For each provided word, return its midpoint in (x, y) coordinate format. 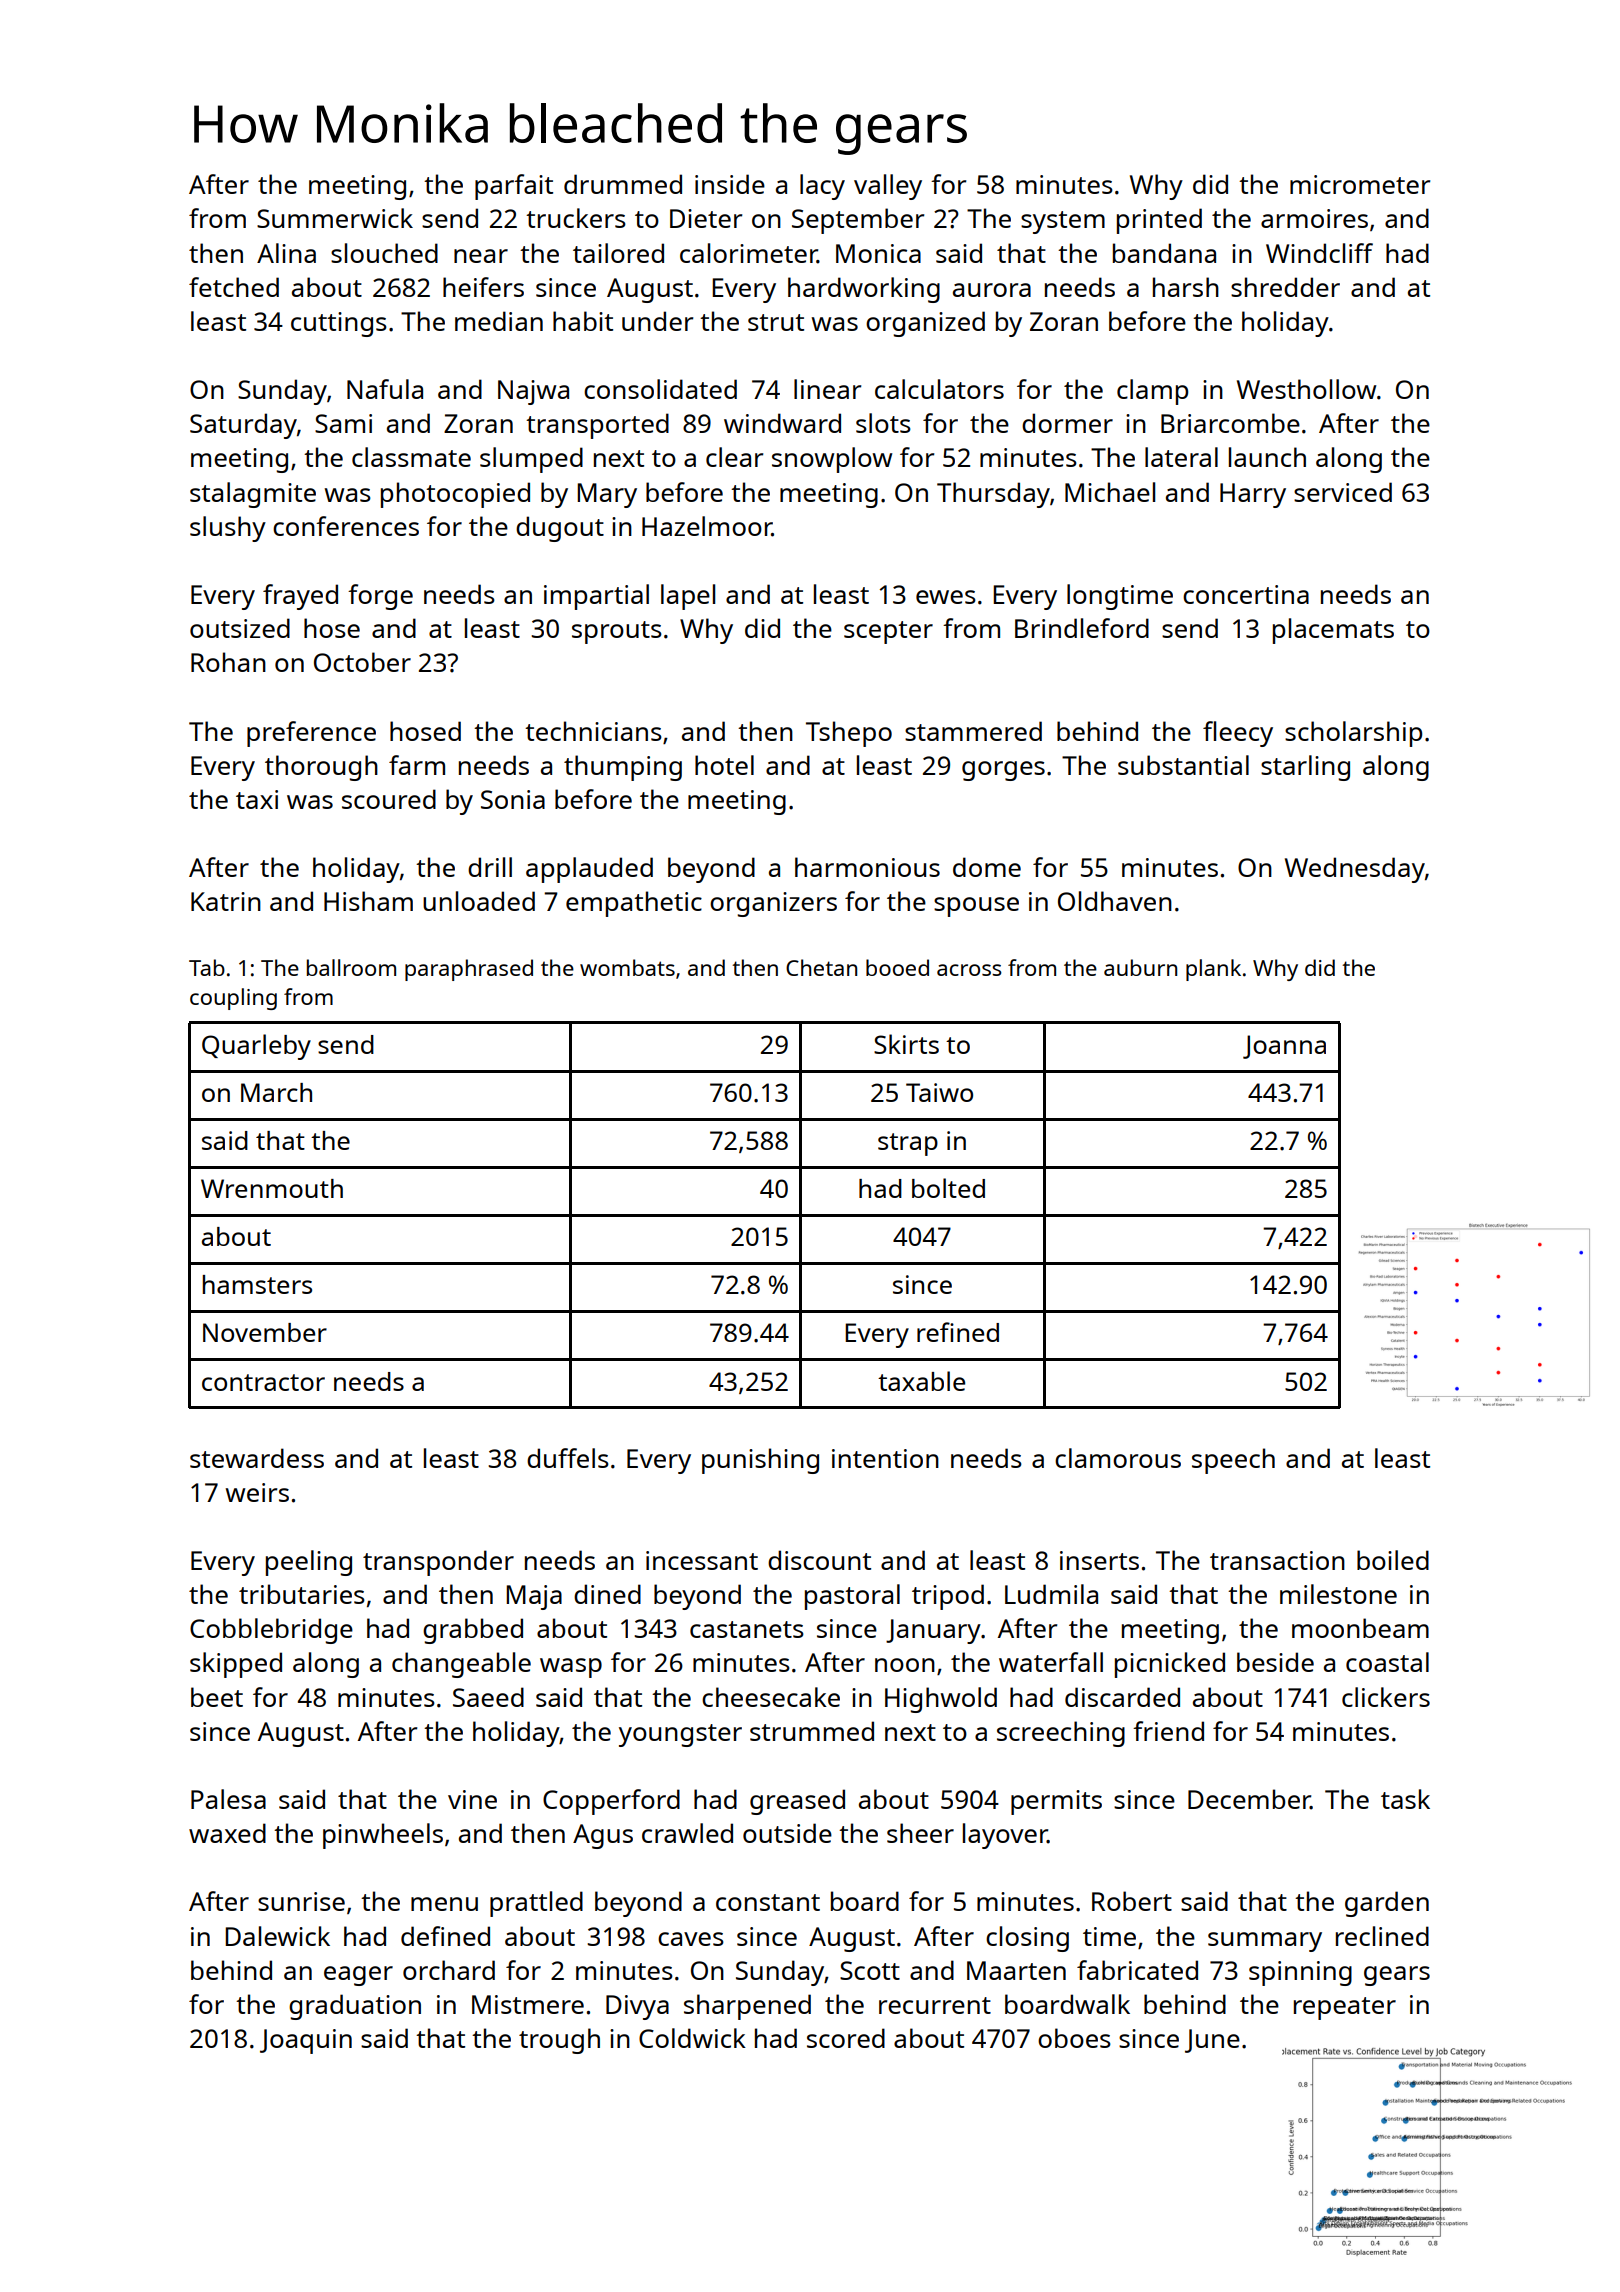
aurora (992, 290)
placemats (1333, 631)
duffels (568, 1458)
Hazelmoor (707, 526)
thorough (321, 768)
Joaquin (306, 2041)
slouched (384, 253)
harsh (1186, 287)
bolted (948, 1188)
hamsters (257, 1284)
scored (846, 2038)
